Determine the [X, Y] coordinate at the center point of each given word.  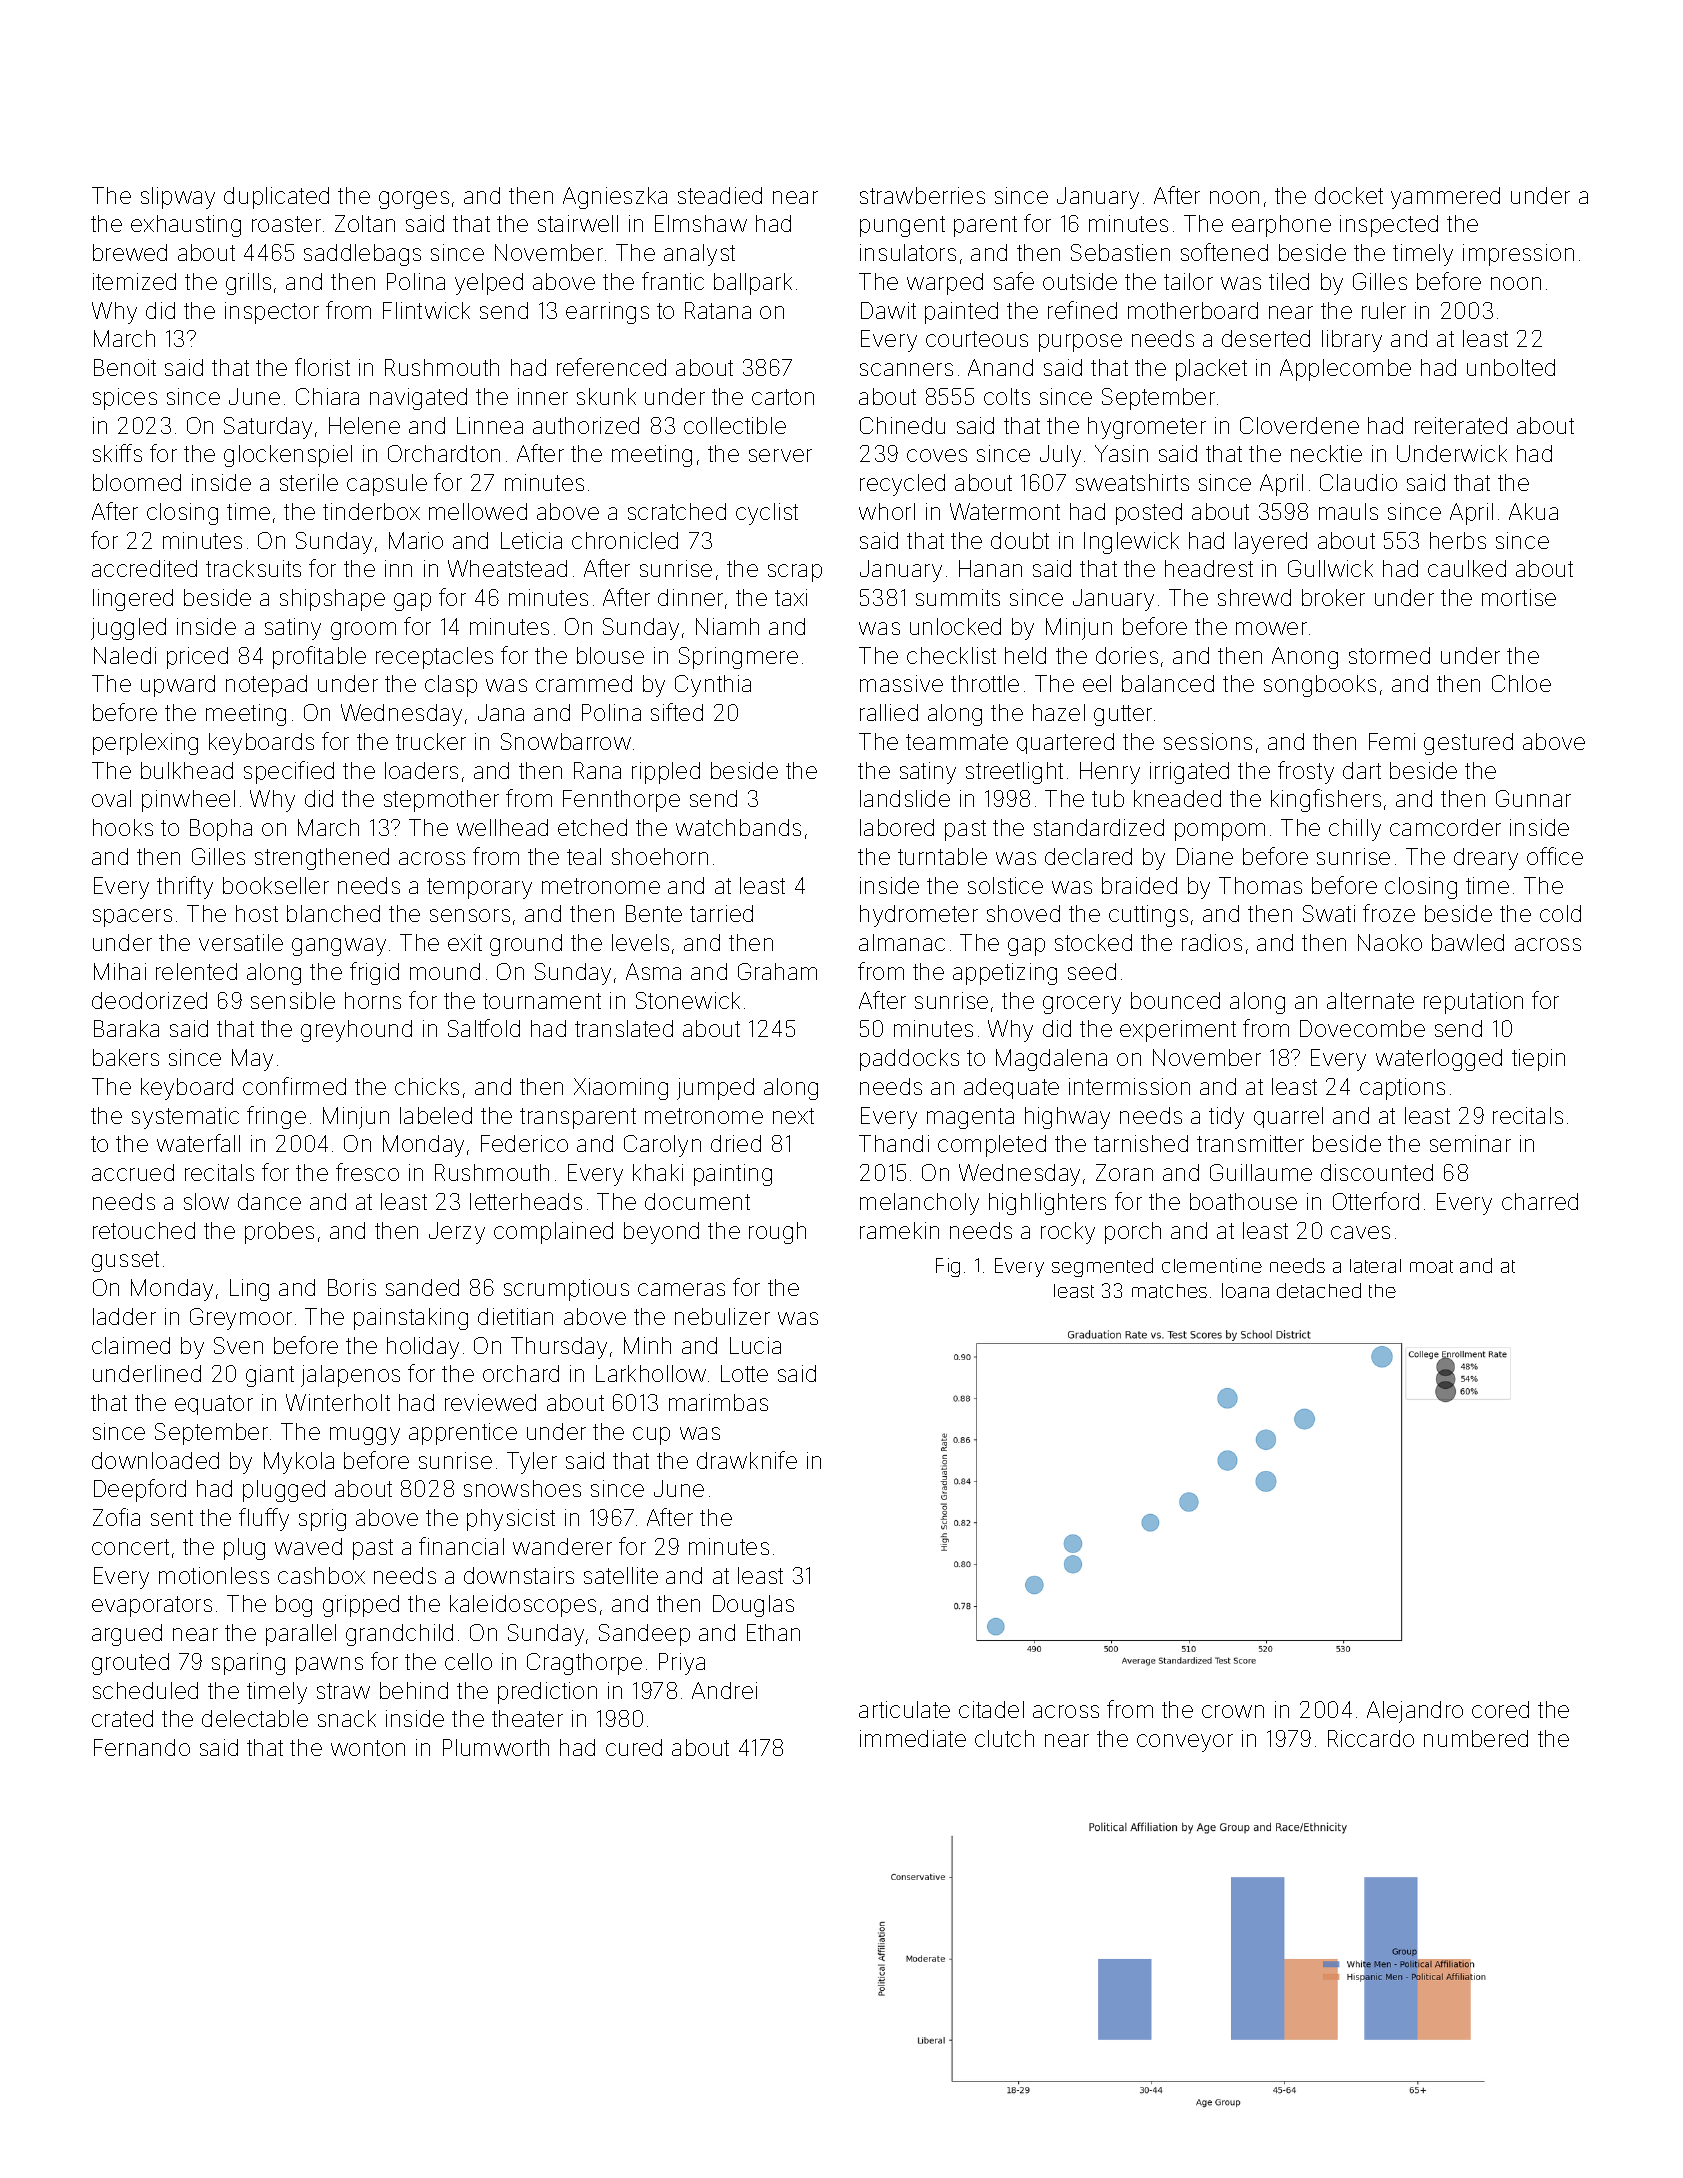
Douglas [753, 1606]
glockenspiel [288, 456]
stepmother [441, 801]
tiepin [1538, 1060]
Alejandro [1415, 1712]
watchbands [738, 827]
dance [269, 1201]
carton [783, 397]
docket [1349, 195]
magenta [970, 1118]
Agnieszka [615, 198]
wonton [368, 1748]
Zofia [116, 1517]
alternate [1370, 1000]
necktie [1326, 453]
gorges [414, 200]
